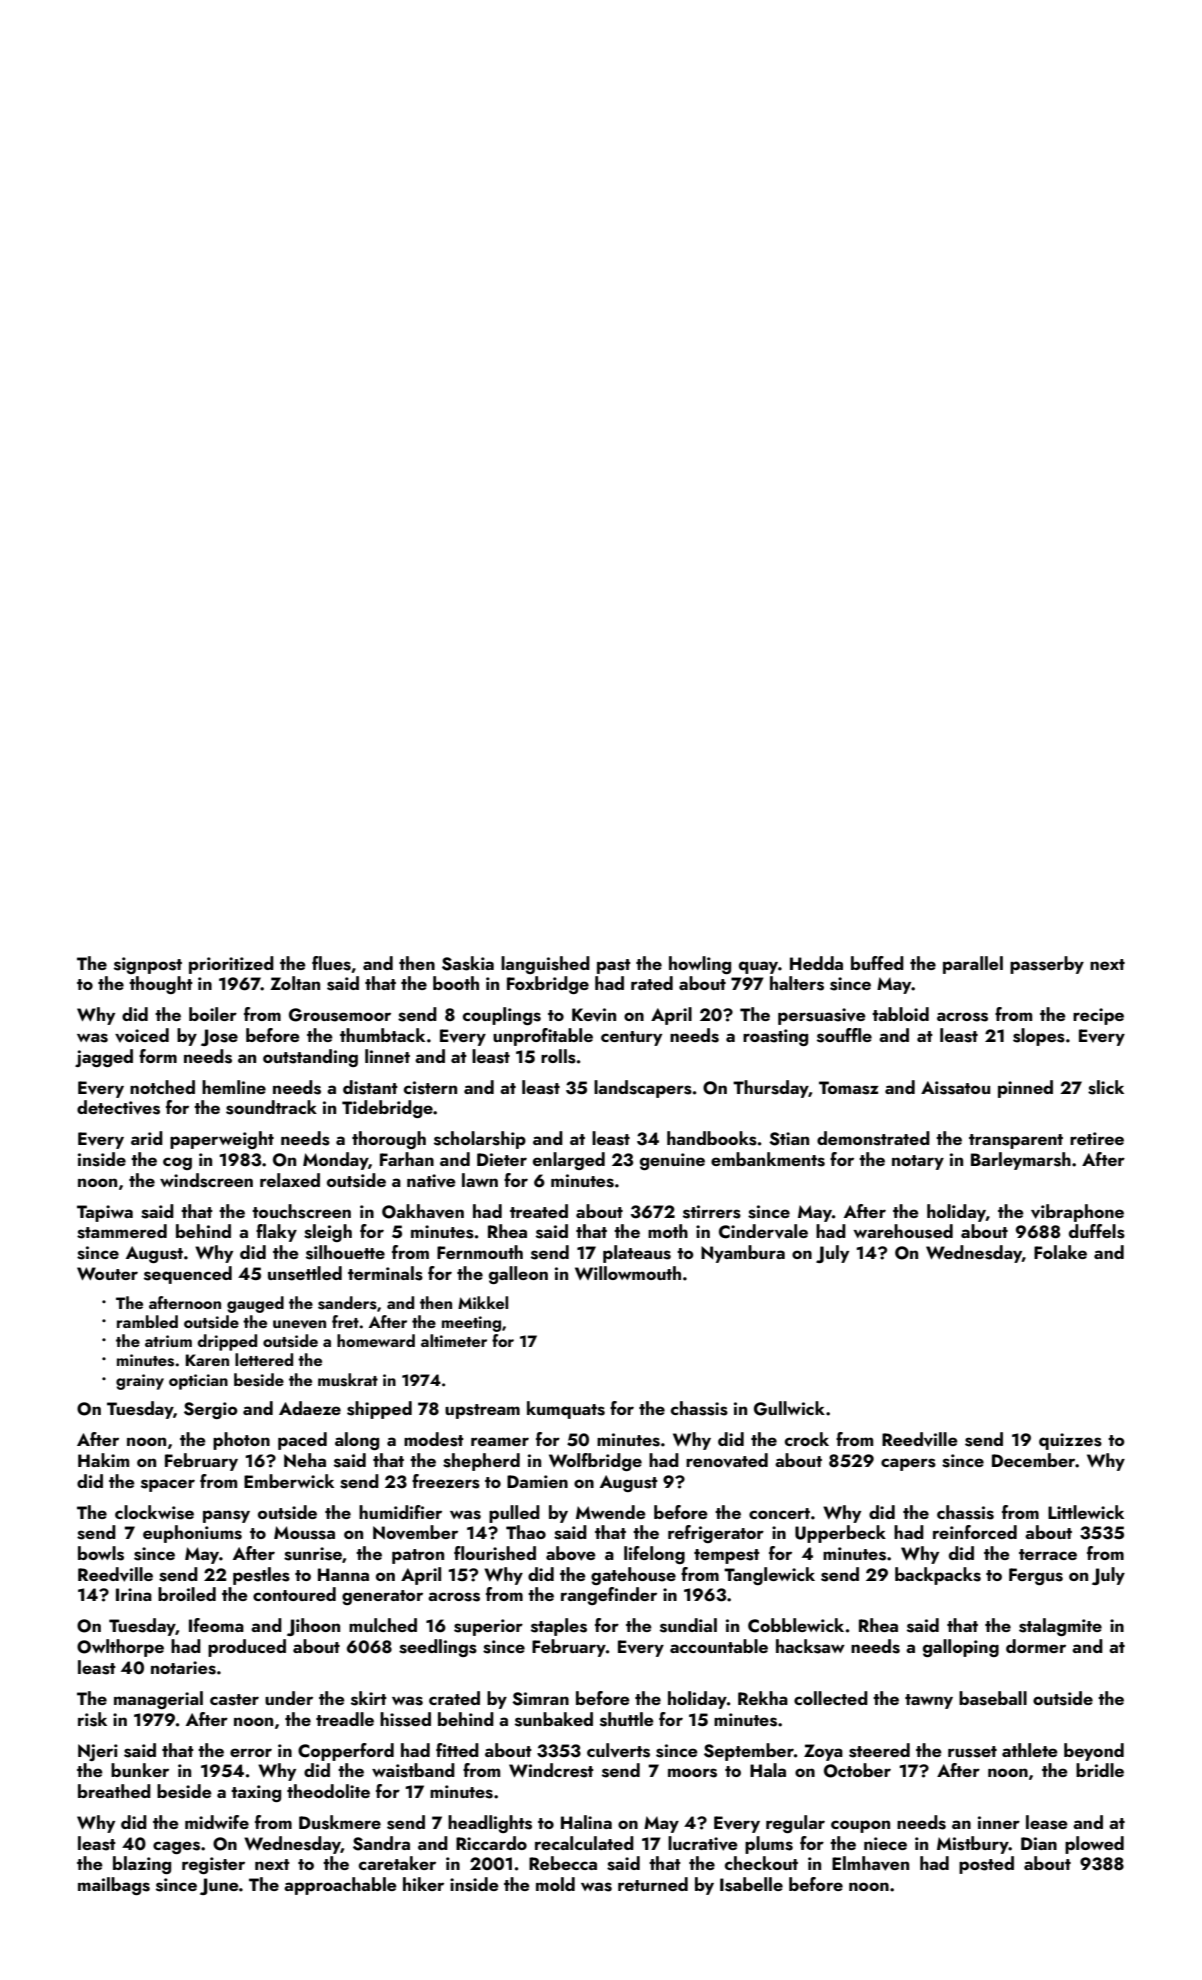 Image resolution: width=1202 pixels, height=1980 pixels. I want to click on managerial, so click(158, 1700).
